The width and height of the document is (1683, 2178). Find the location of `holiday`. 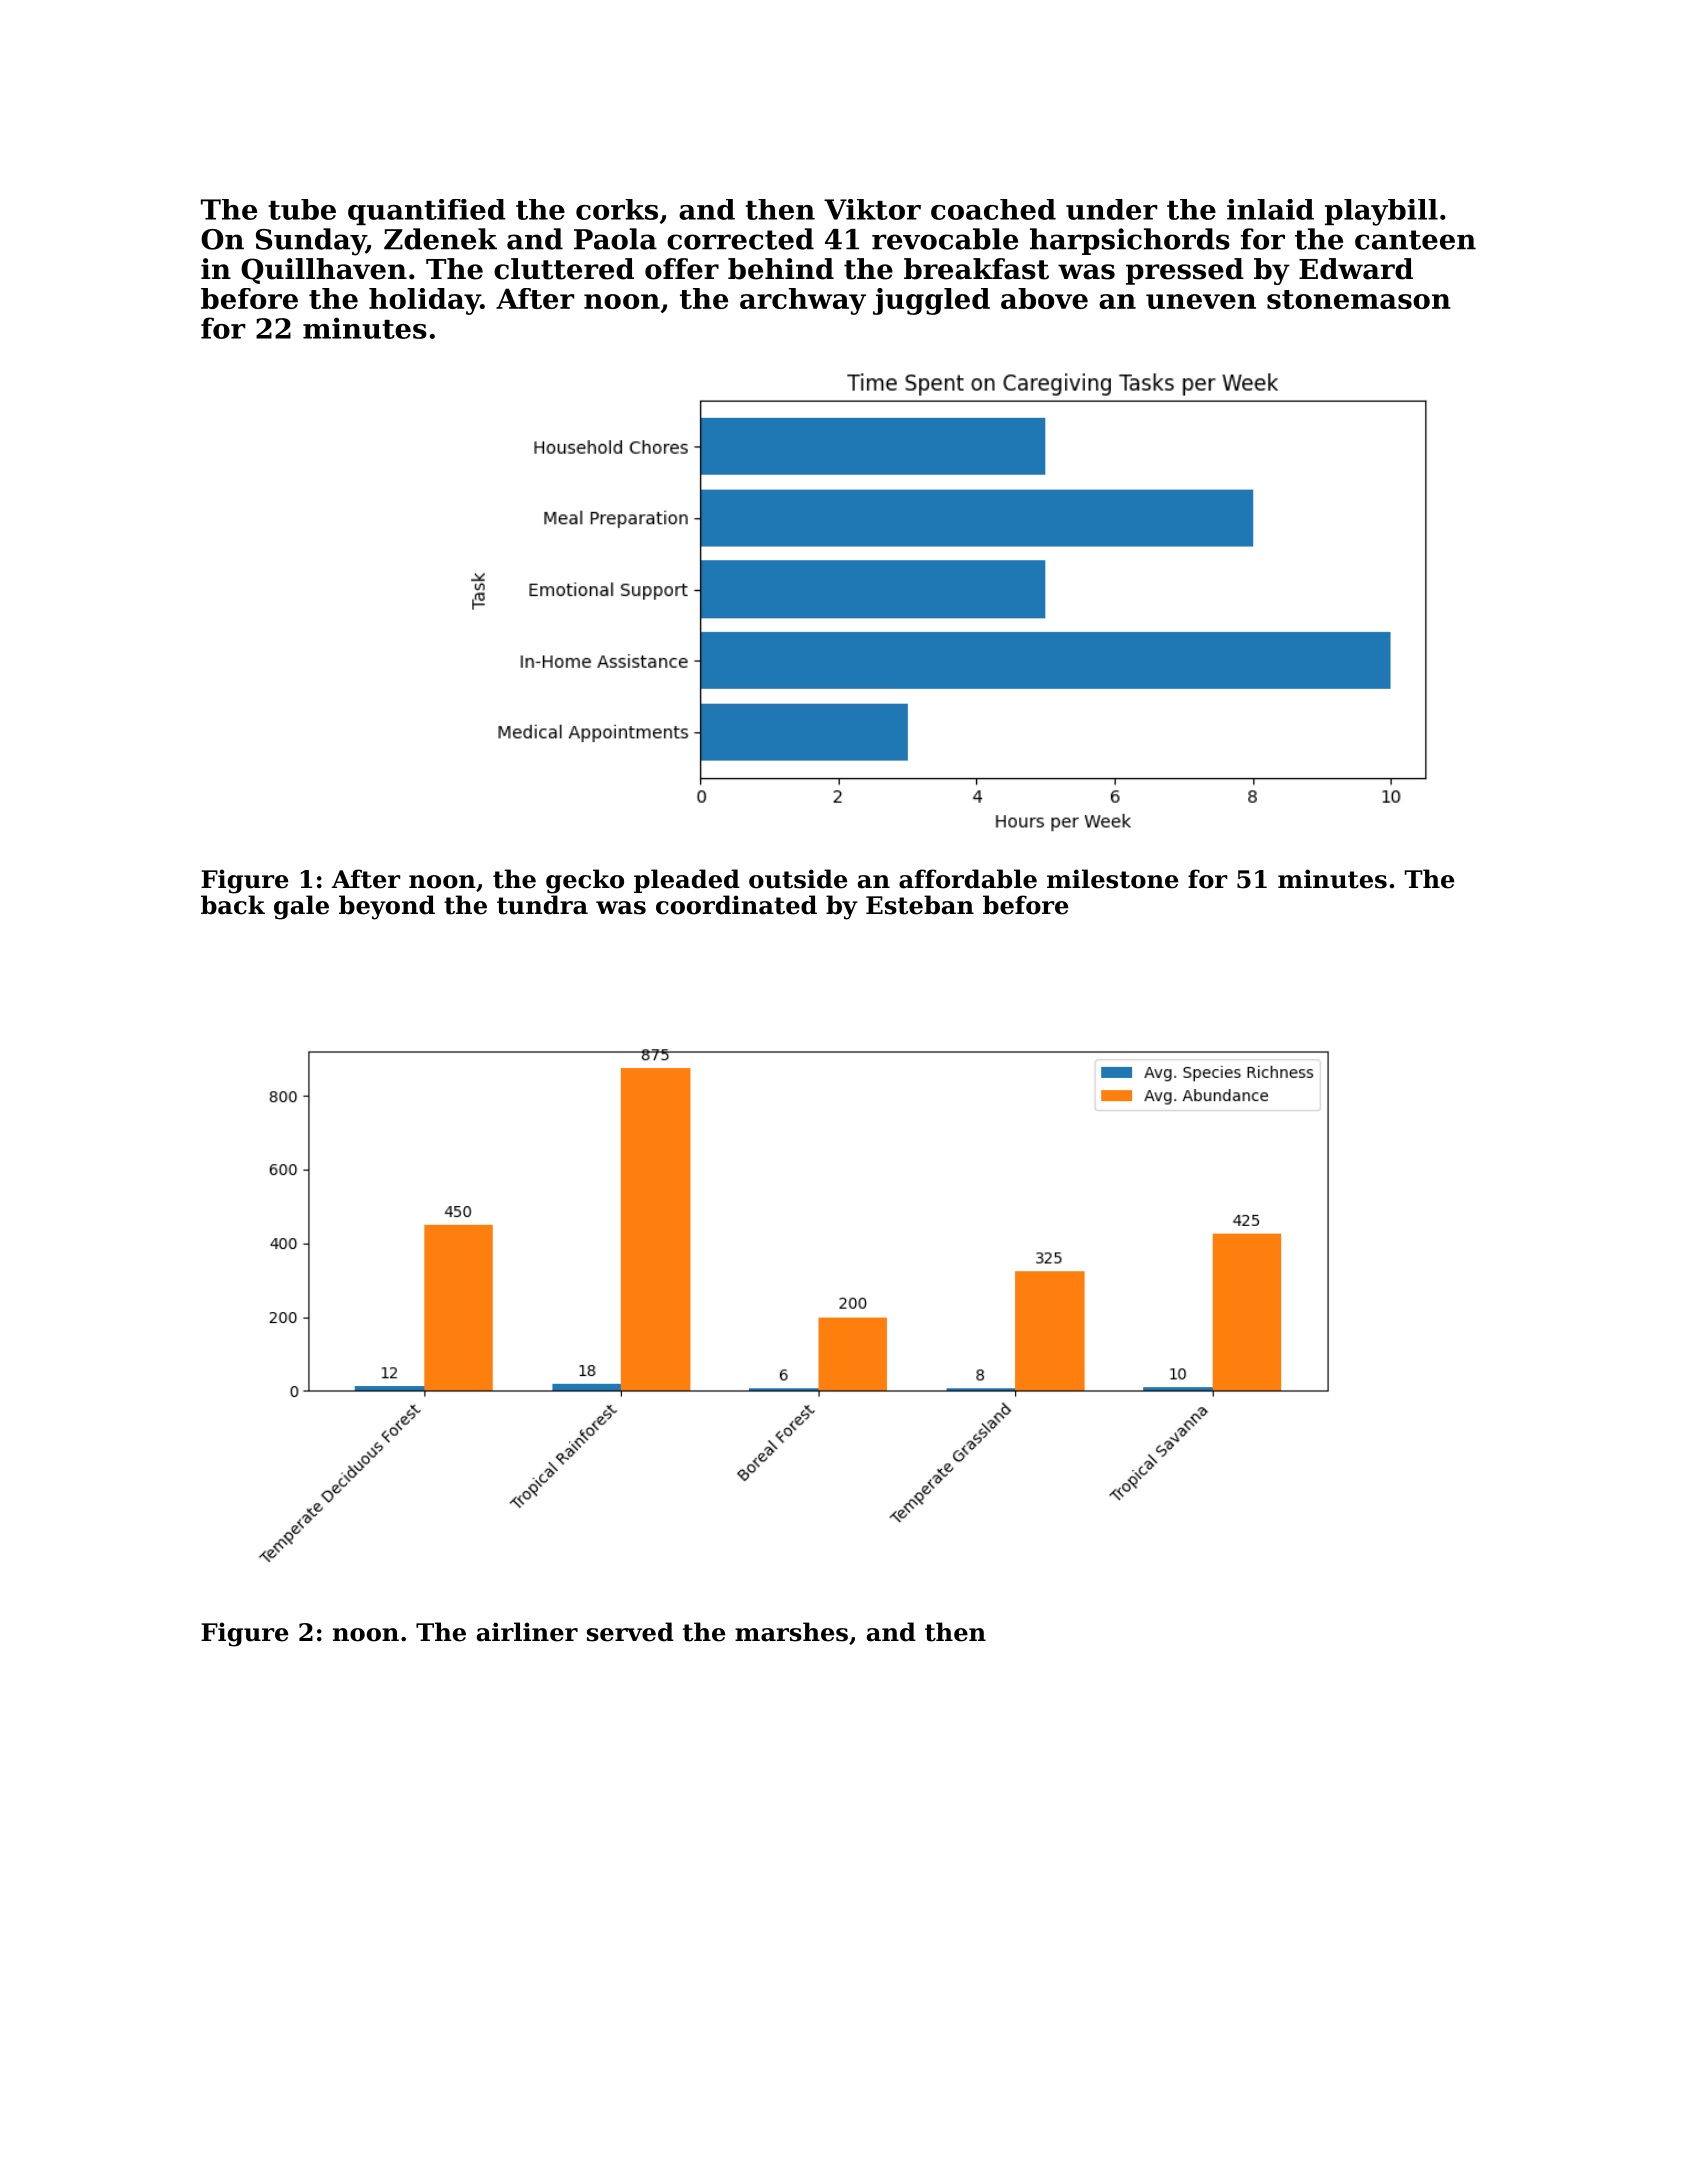

holiday is located at coordinates (425, 301).
